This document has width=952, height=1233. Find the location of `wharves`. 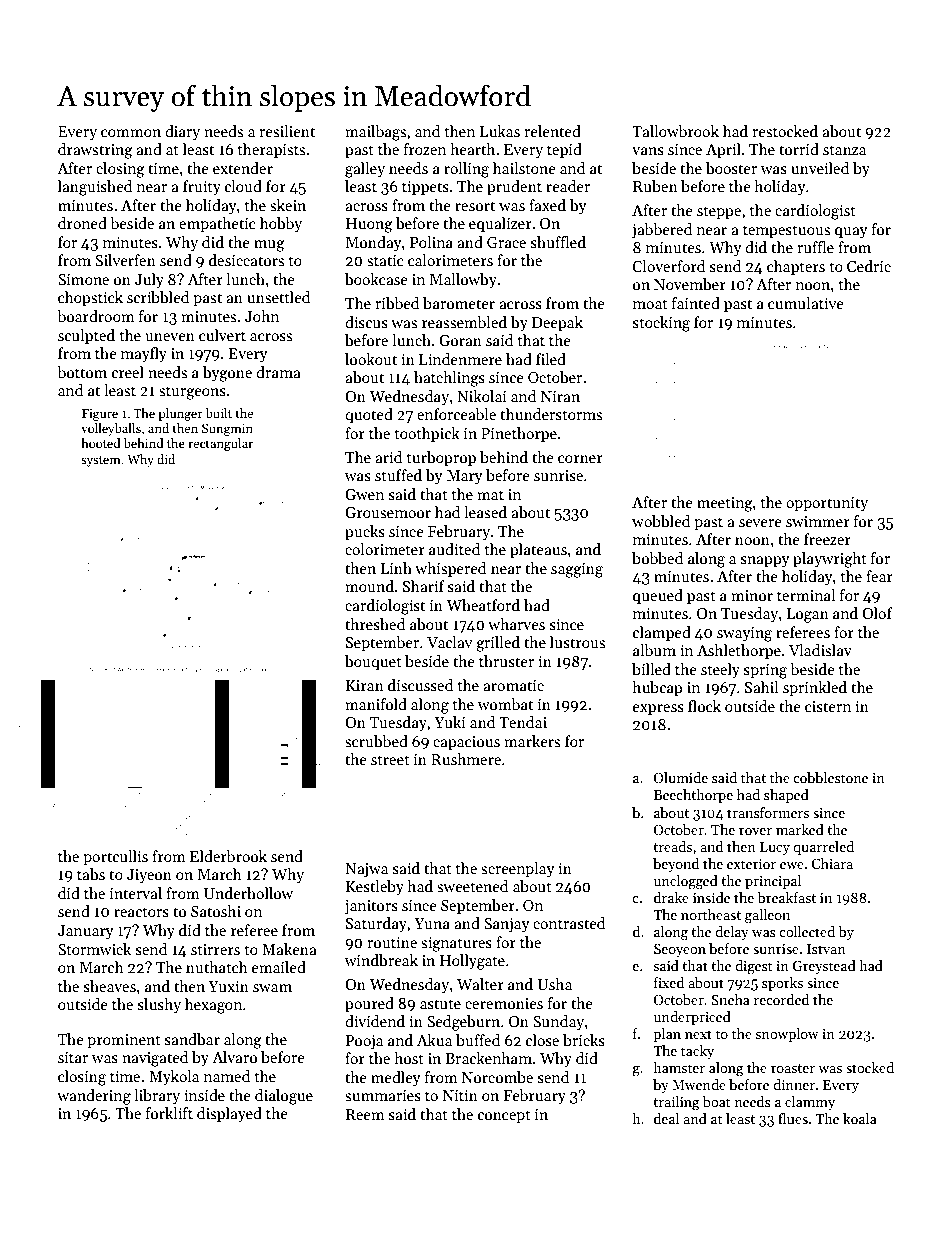

wharves is located at coordinates (516, 624).
